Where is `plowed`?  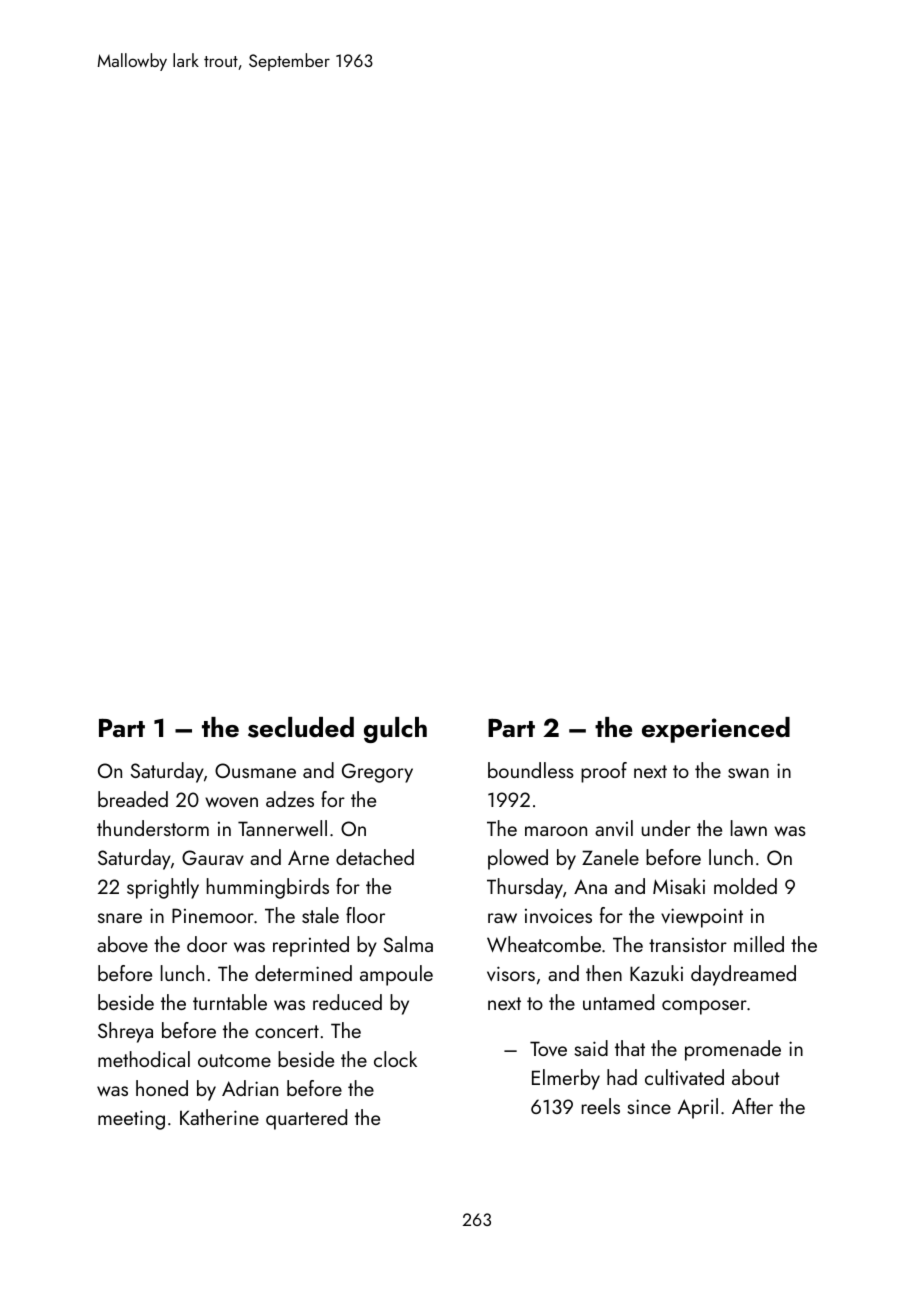
plowed is located at coordinates (518, 859).
